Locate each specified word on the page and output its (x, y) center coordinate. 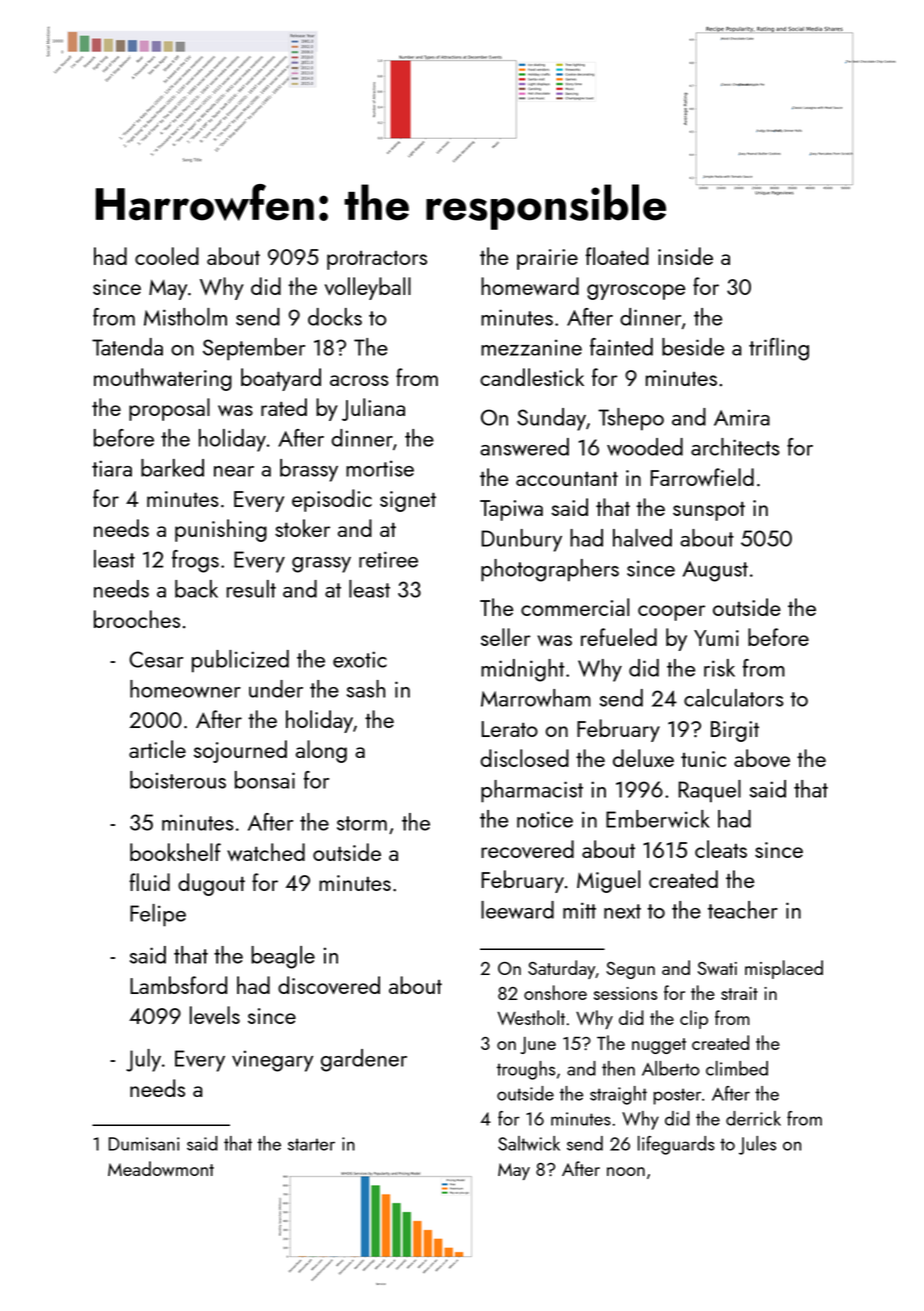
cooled (167, 256)
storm (362, 823)
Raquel (709, 791)
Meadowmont (161, 1168)
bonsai (265, 780)
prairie (547, 259)
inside (685, 256)
